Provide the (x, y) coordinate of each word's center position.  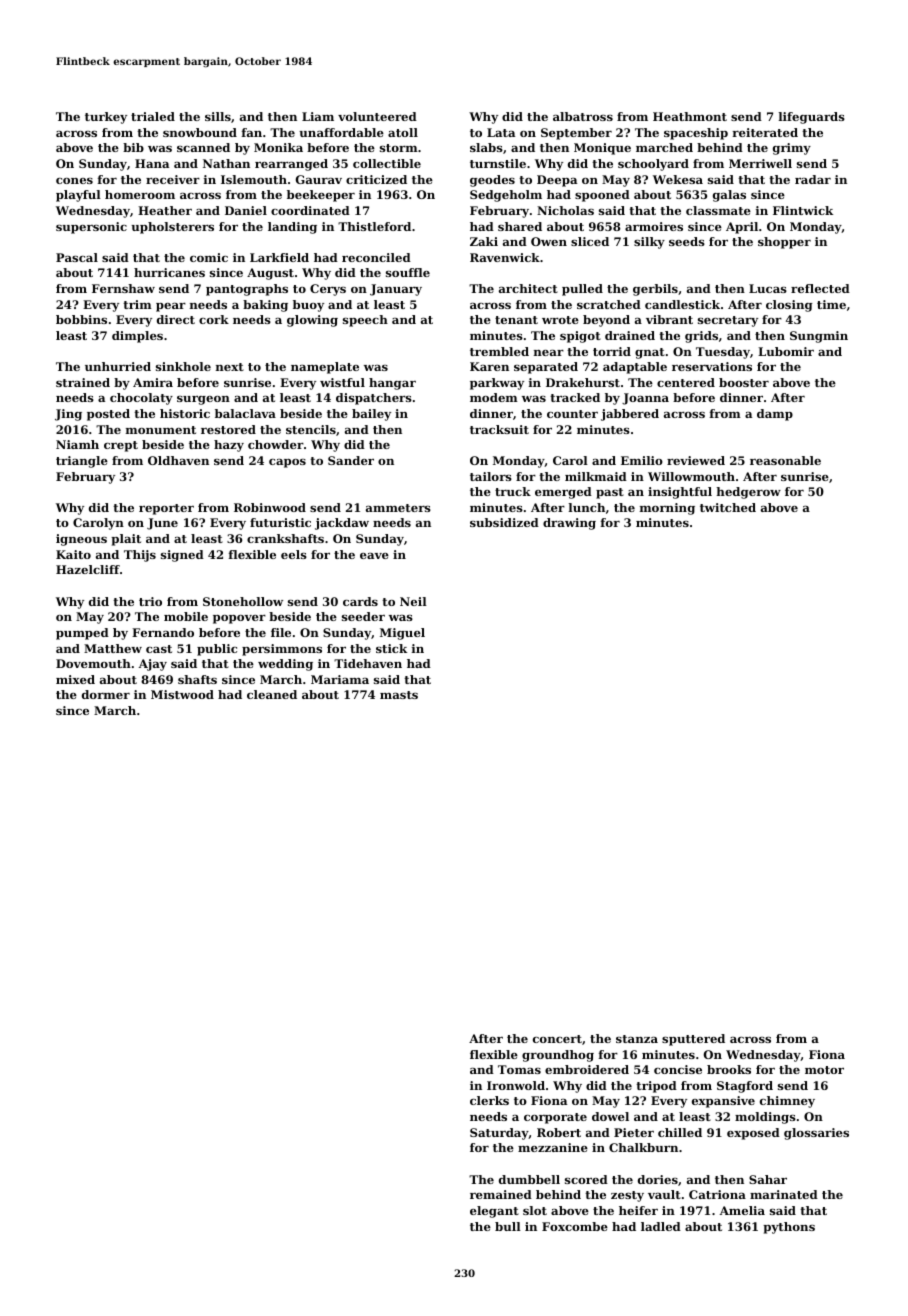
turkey (106, 118)
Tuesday (723, 353)
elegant (494, 1212)
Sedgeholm (506, 196)
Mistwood (182, 694)
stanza (637, 1039)
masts (399, 695)
